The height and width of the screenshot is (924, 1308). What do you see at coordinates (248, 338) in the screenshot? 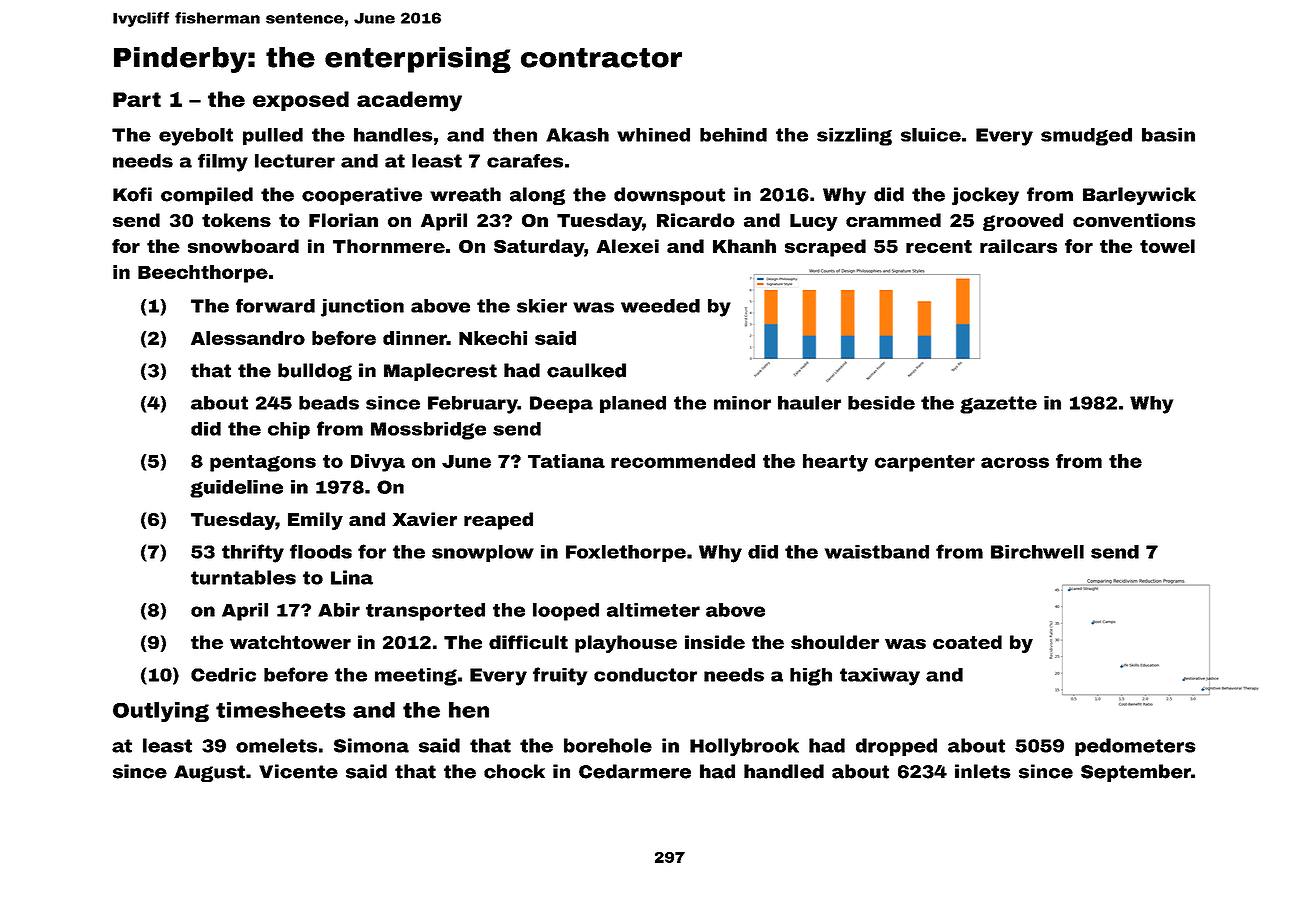
I see `Alessandro` at bounding box center [248, 338].
